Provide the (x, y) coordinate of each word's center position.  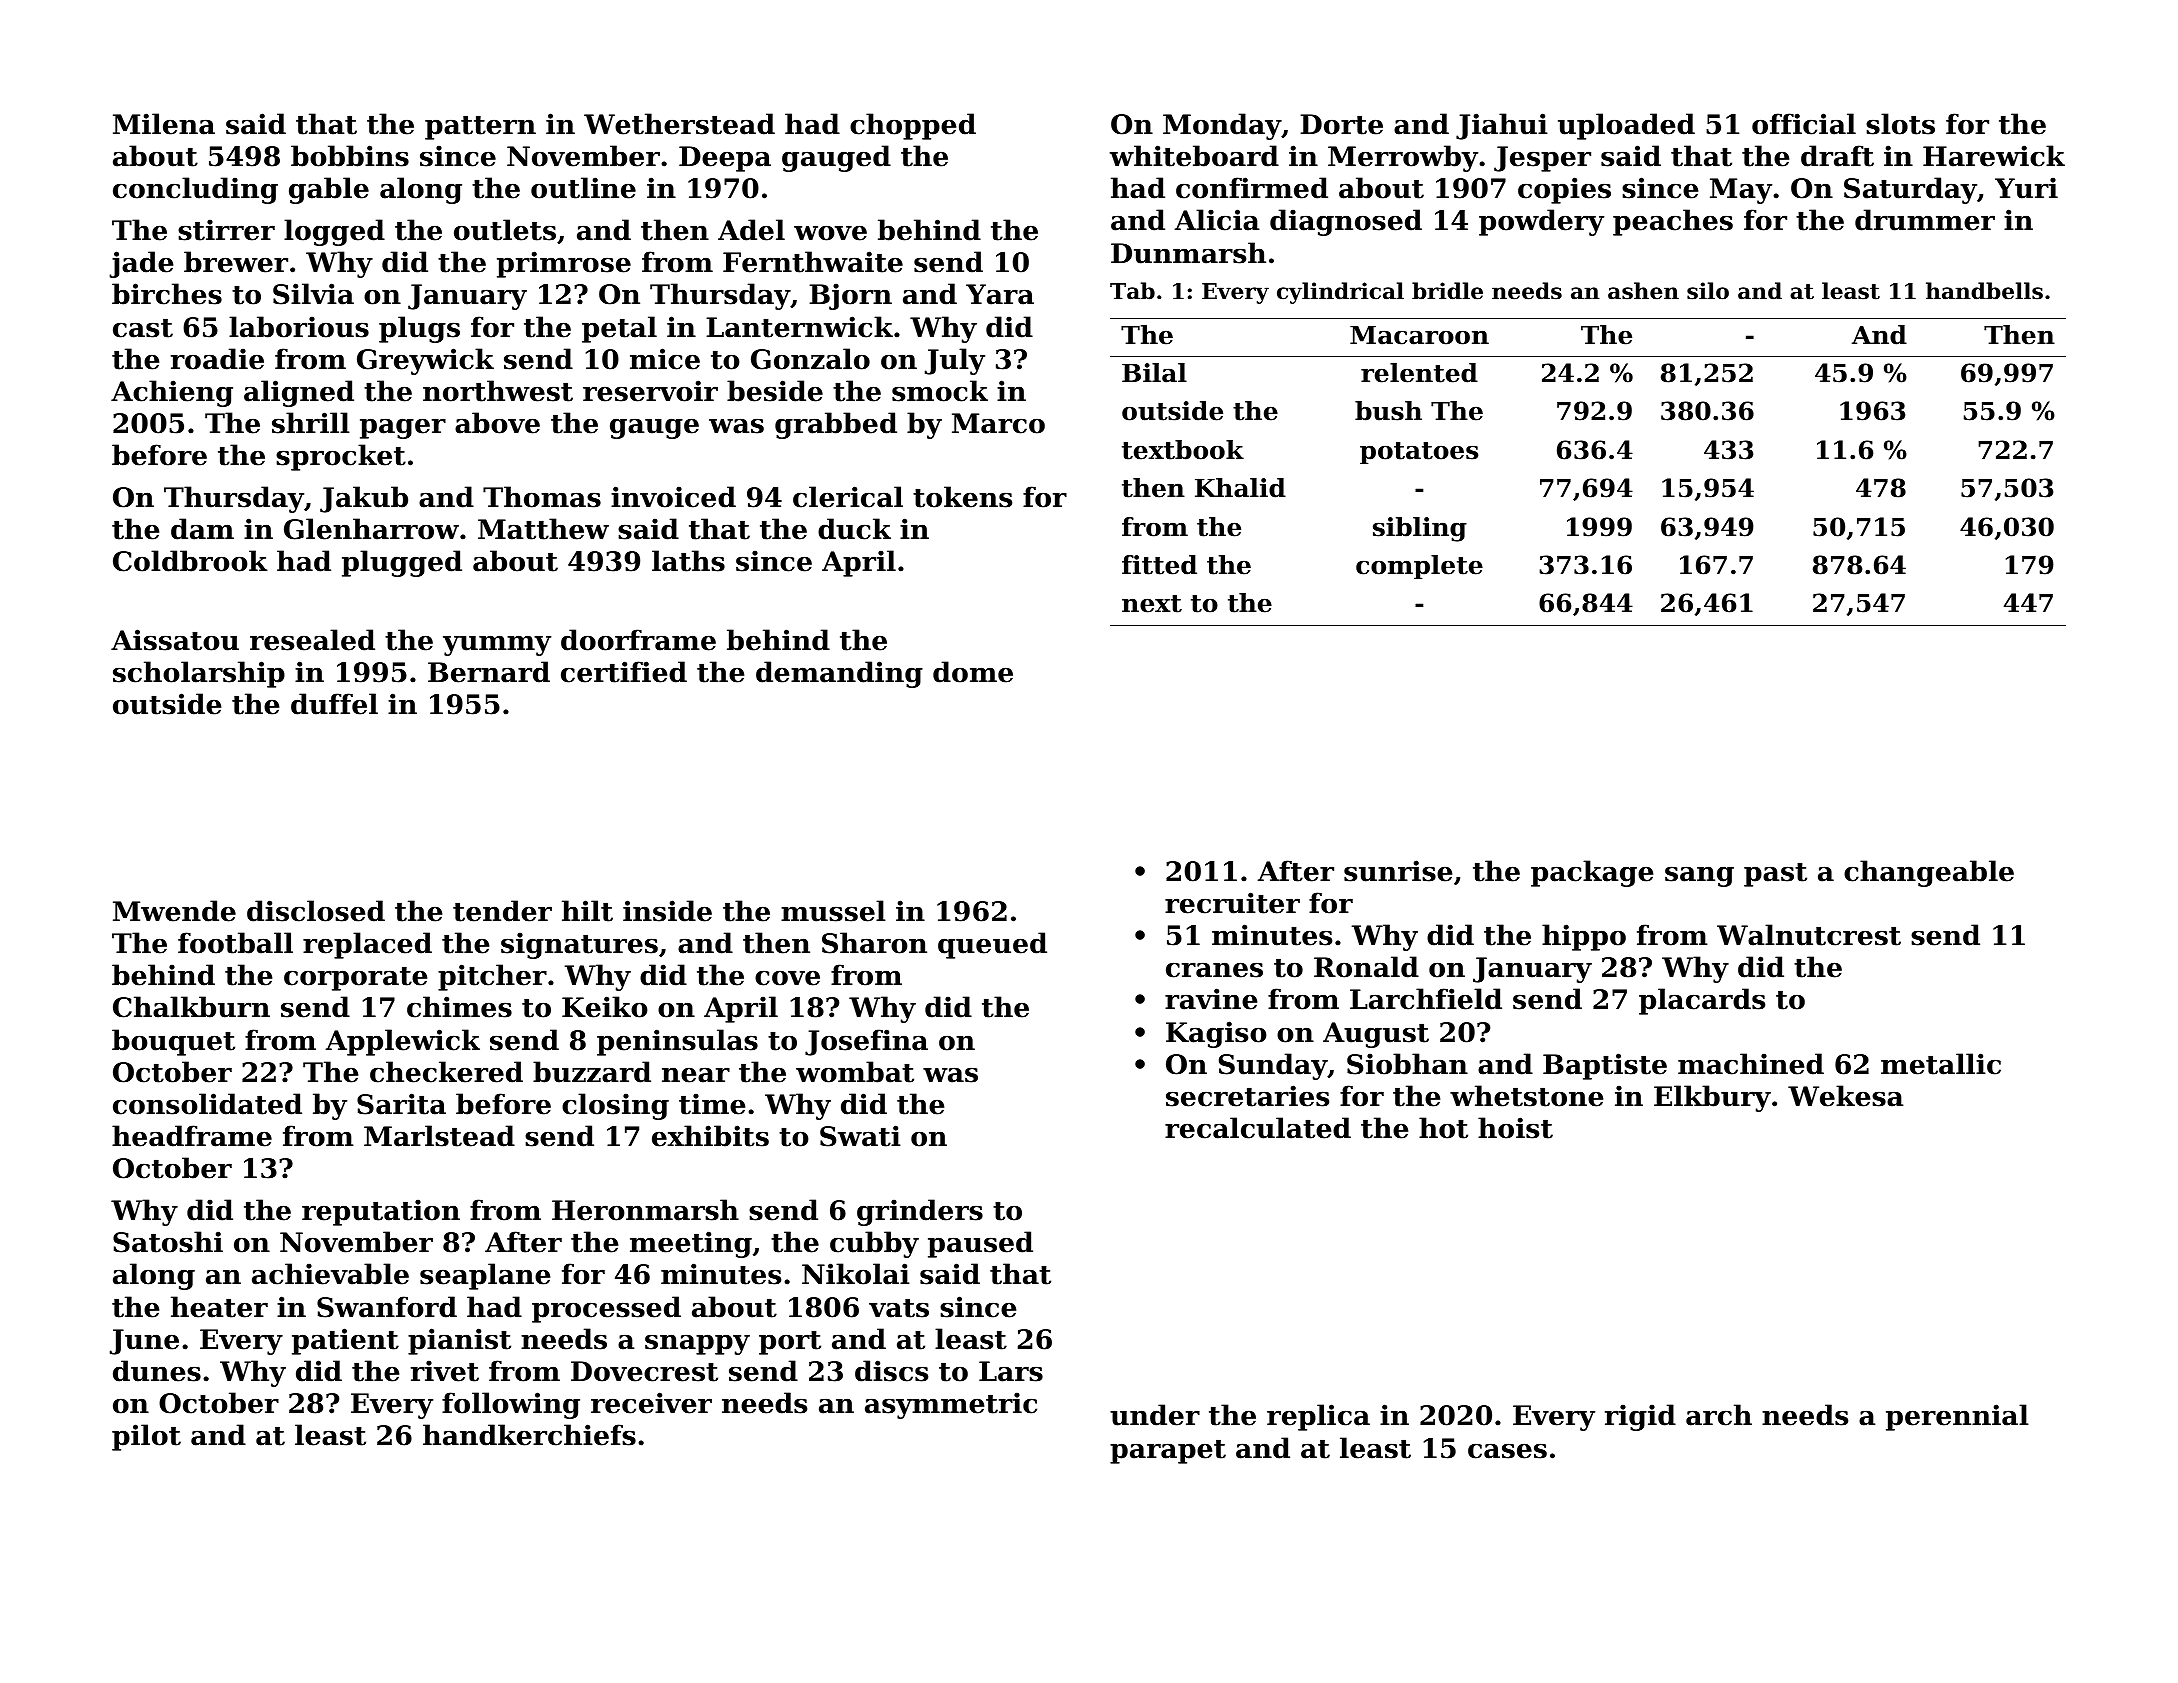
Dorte (1341, 124)
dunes (157, 1371)
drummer (1925, 220)
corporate (355, 979)
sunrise (1398, 871)
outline (583, 188)
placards (1702, 1001)
